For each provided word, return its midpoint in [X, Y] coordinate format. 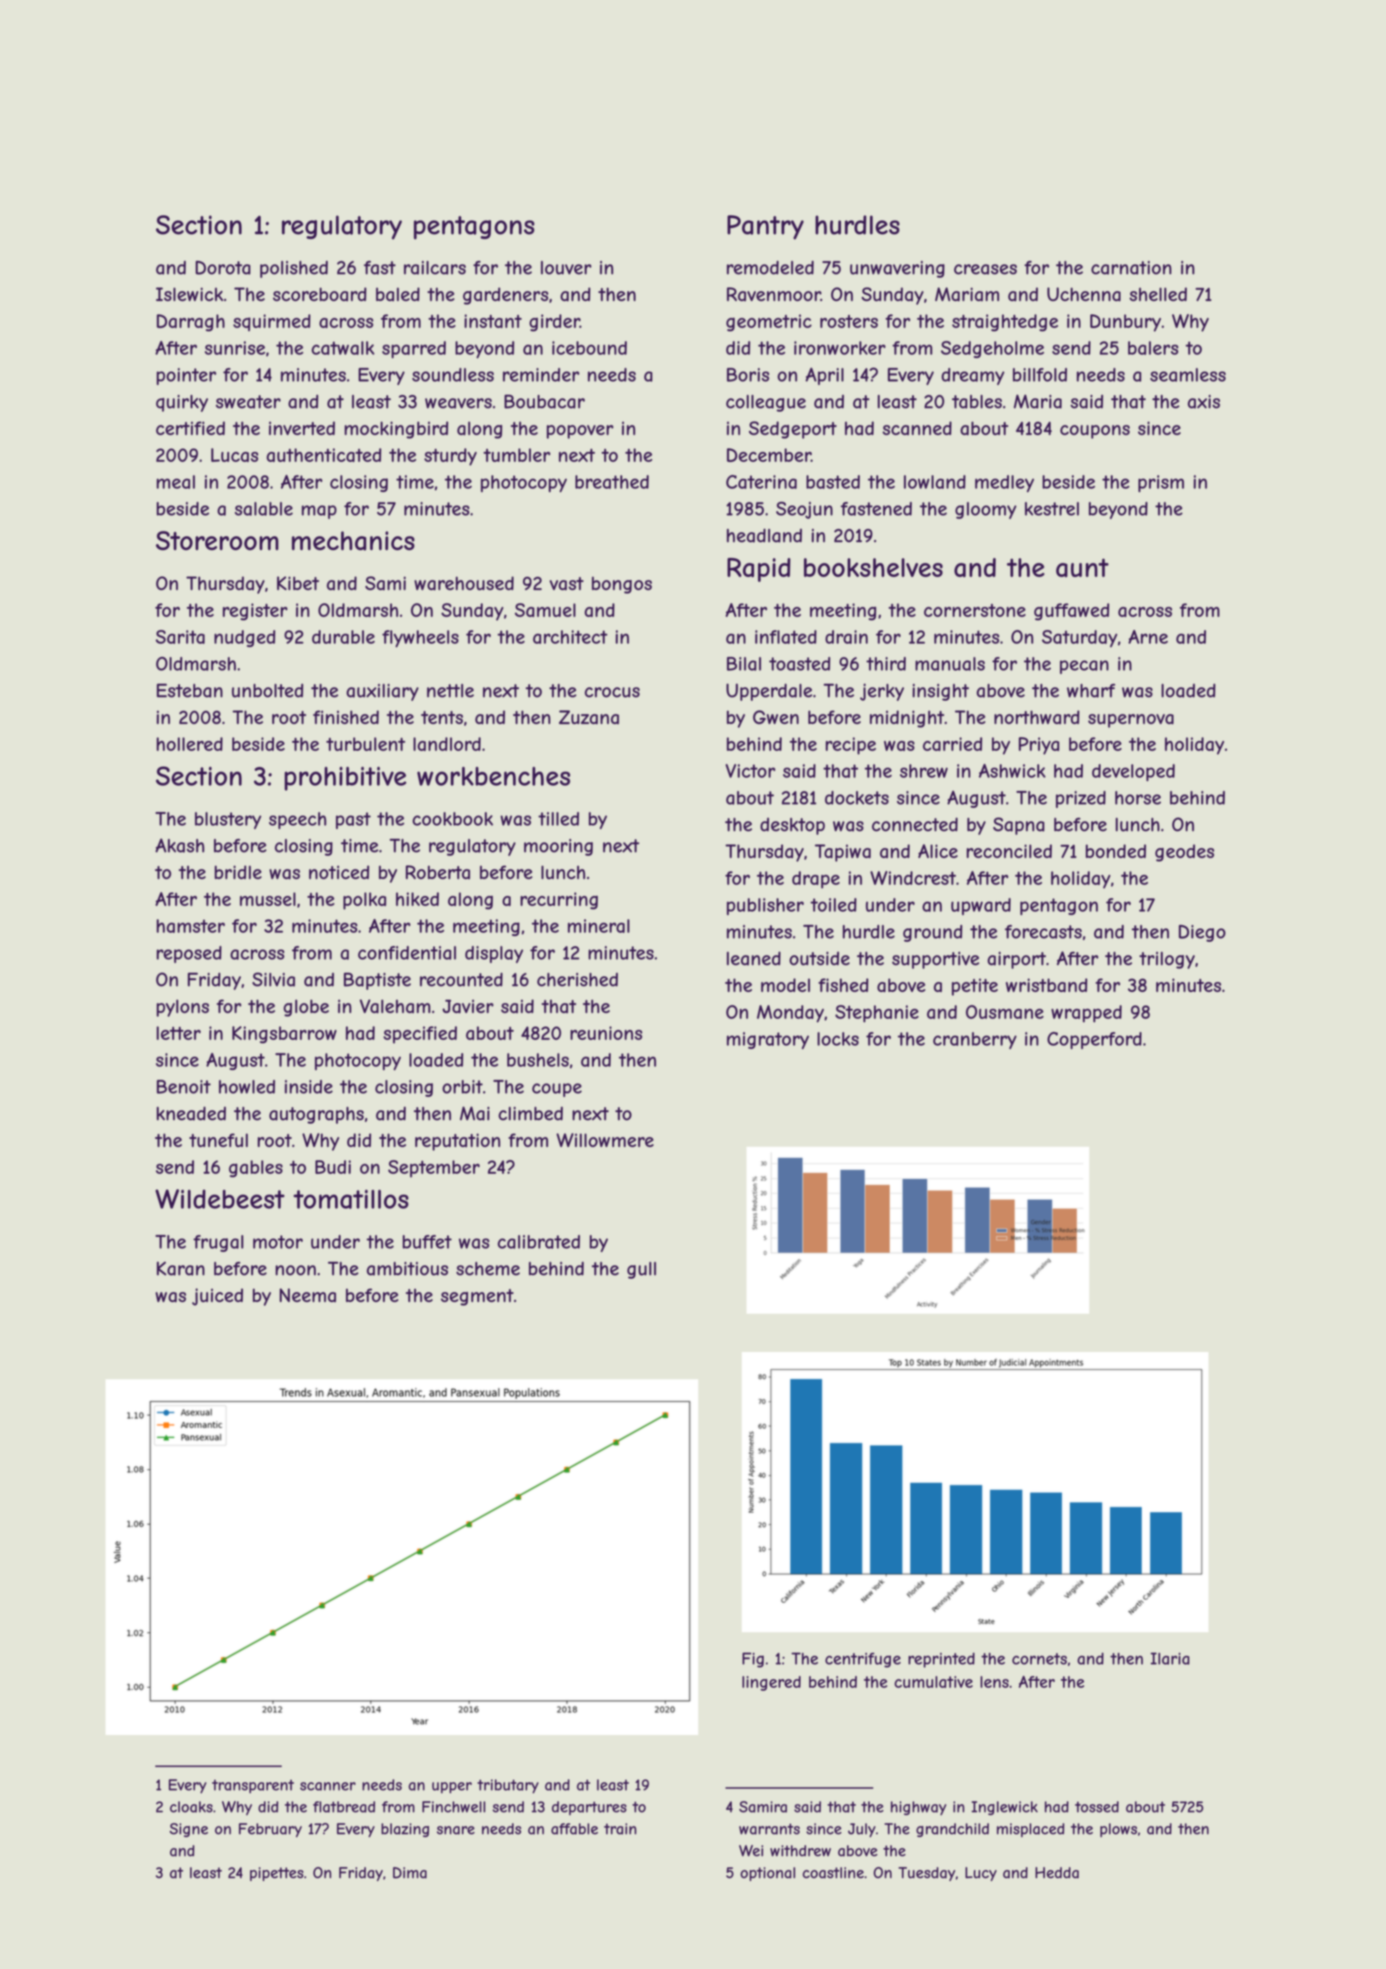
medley [1004, 483]
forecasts [1043, 932]
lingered [771, 1683]
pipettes [277, 1874]
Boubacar [544, 401]
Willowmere [605, 1140]
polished [294, 269]
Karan [181, 1268]
